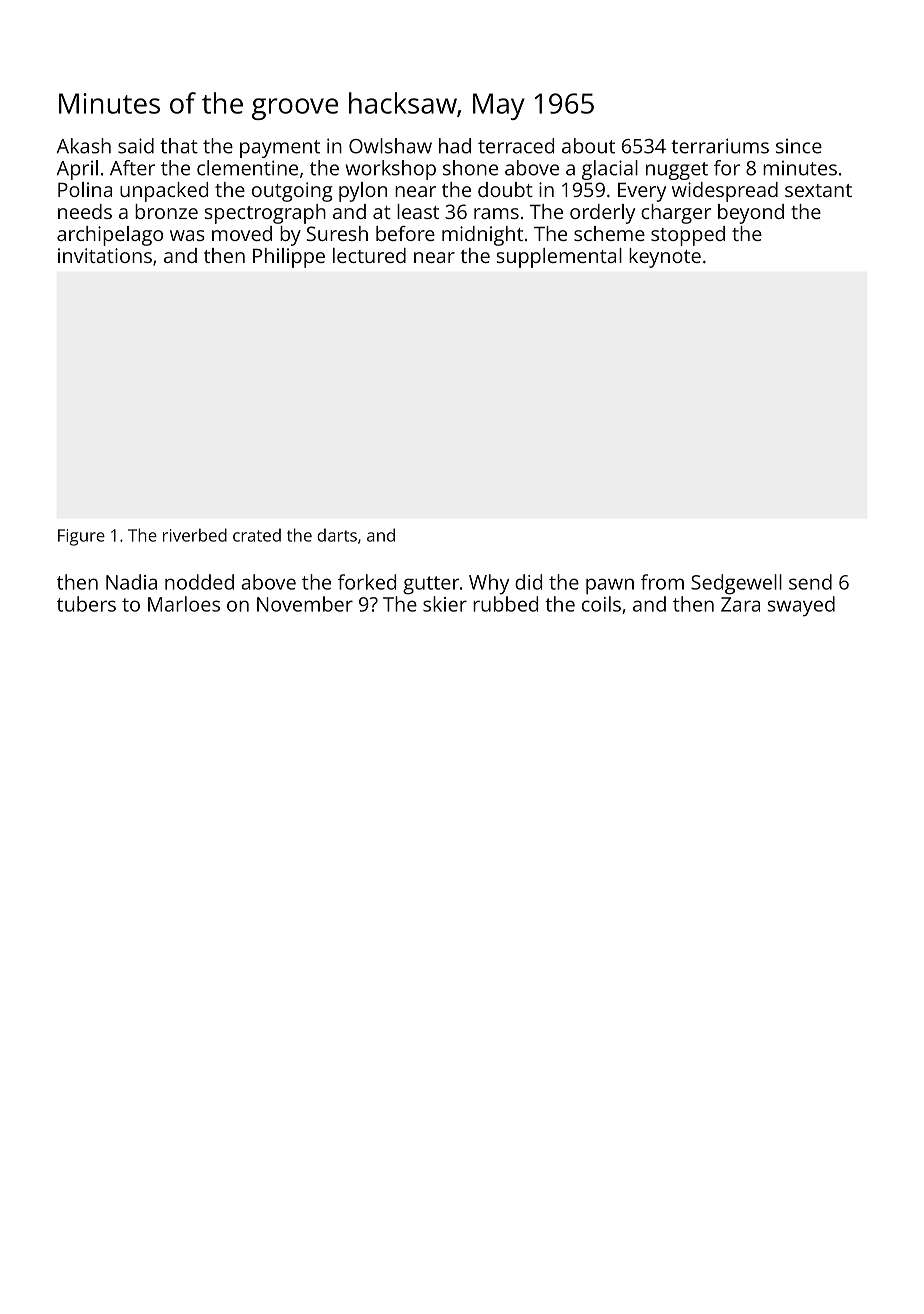 This image has width=924, height=1314. Describe the element at coordinates (559, 258) in the image. I see `supplemental` at that location.
